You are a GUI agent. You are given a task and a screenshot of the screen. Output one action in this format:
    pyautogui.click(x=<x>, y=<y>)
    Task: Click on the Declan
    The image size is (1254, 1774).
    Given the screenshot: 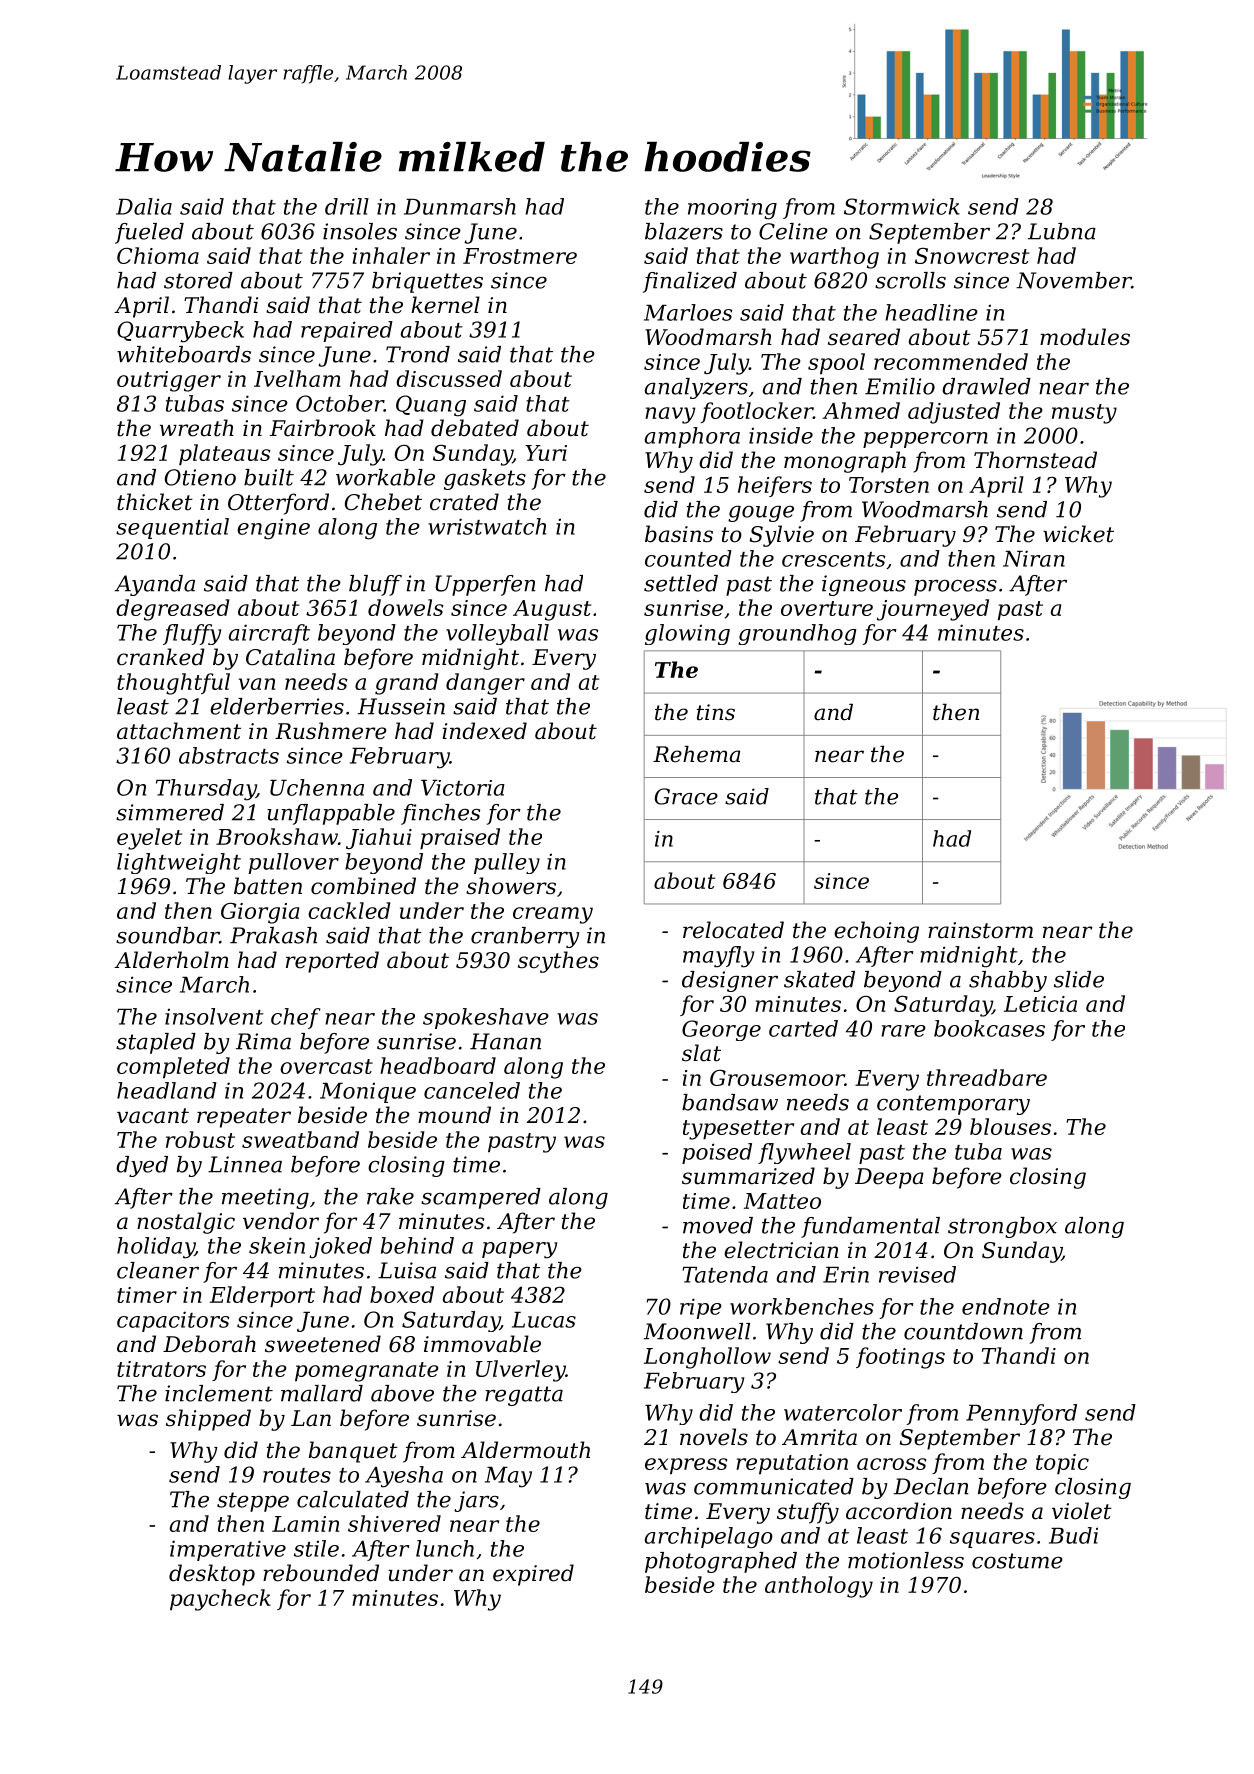 What is the action you would take?
    pyautogui.click(x=931, y=1486)
